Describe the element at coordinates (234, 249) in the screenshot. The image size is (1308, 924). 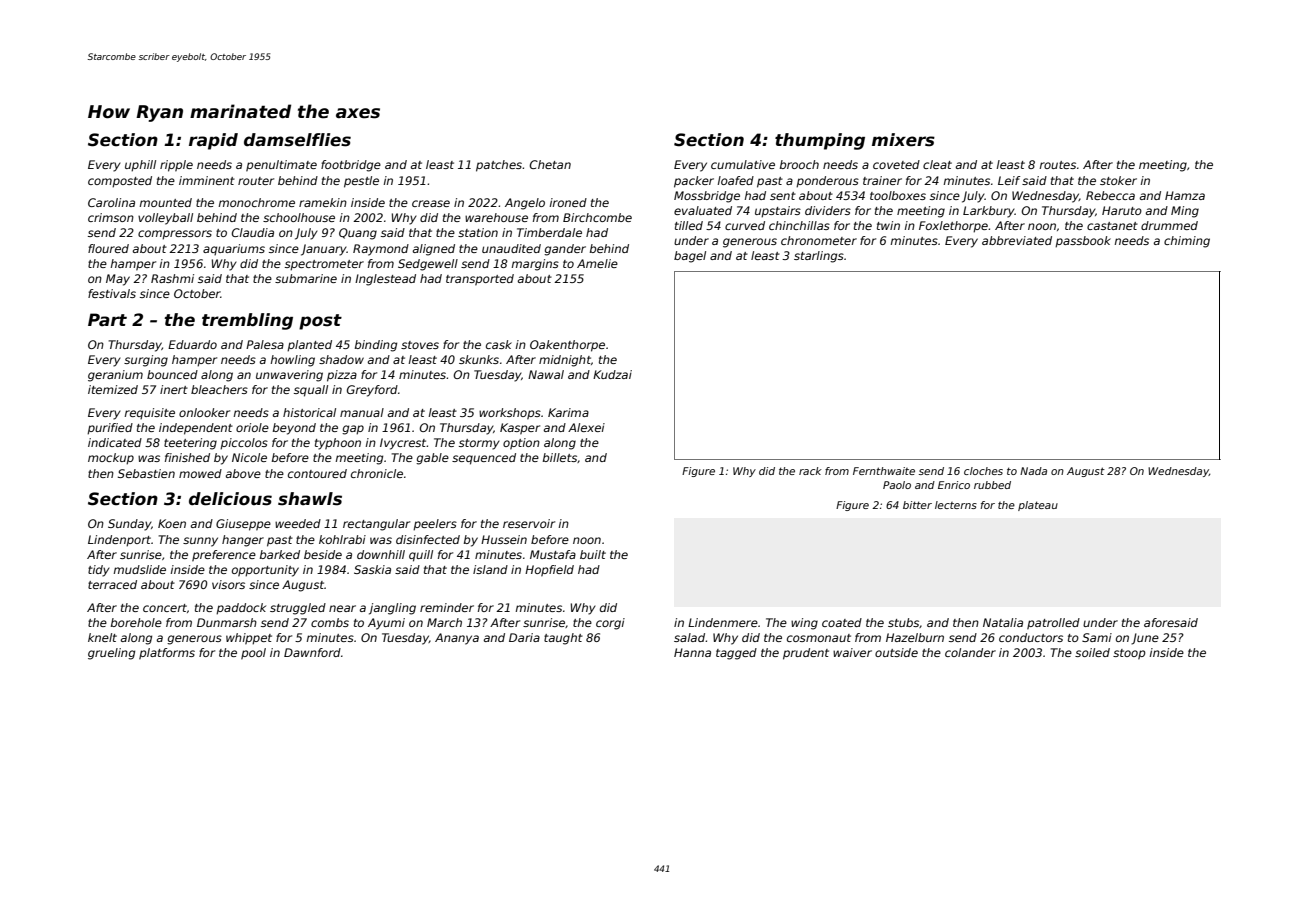
I see `aquariums` at that location.
